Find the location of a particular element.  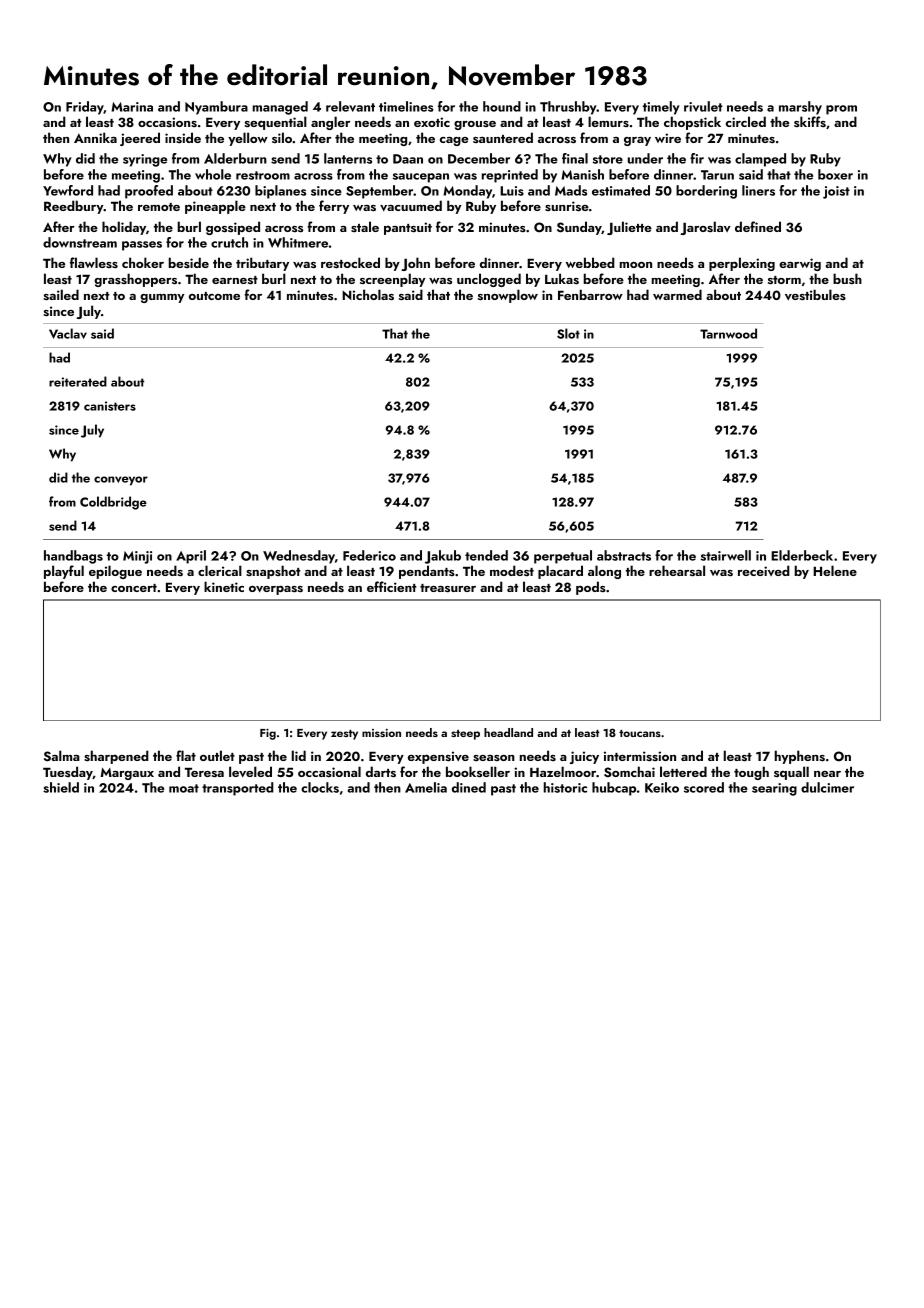

outcome is located at coordinates (214, 296).
